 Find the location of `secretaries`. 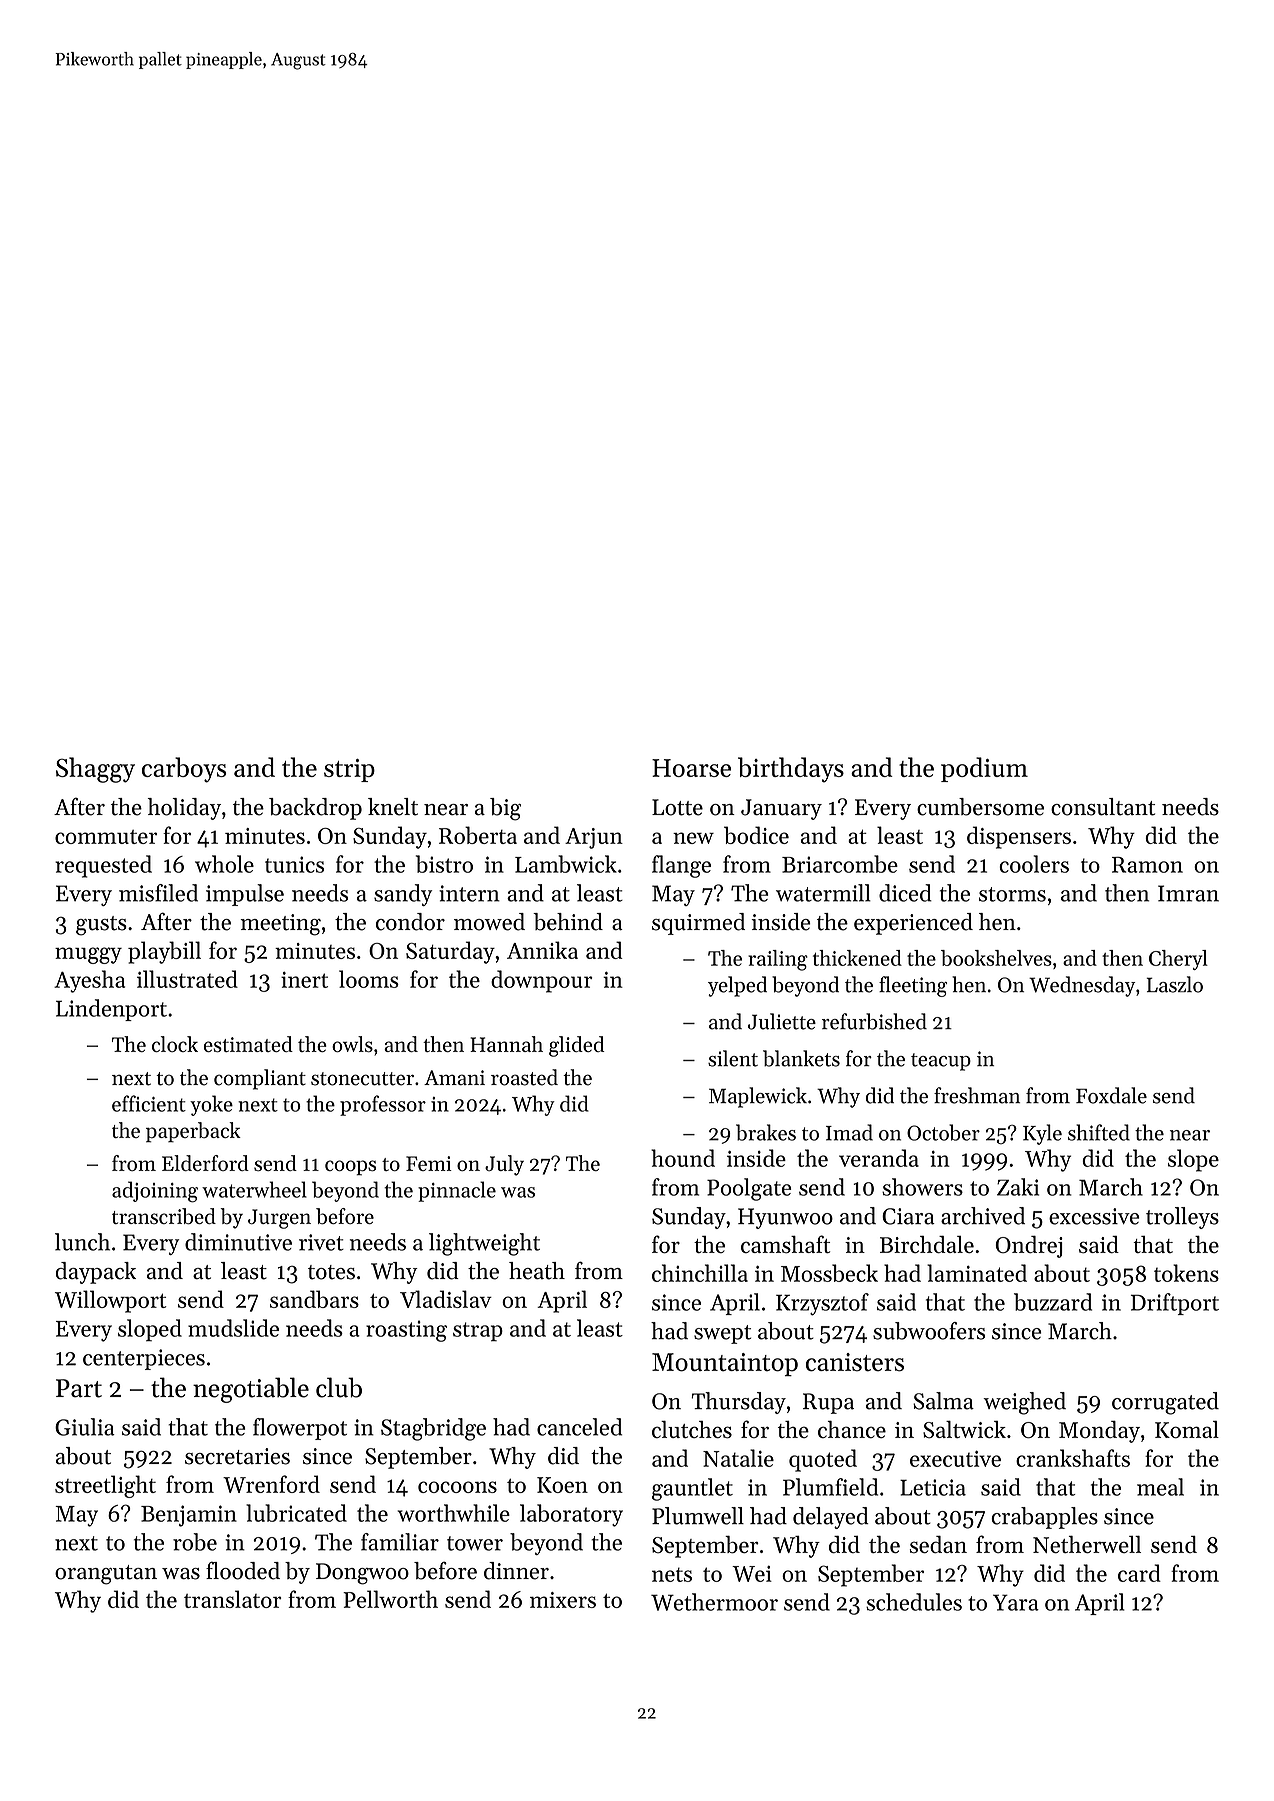

secretaries is located at coordinates (237, 1456).
